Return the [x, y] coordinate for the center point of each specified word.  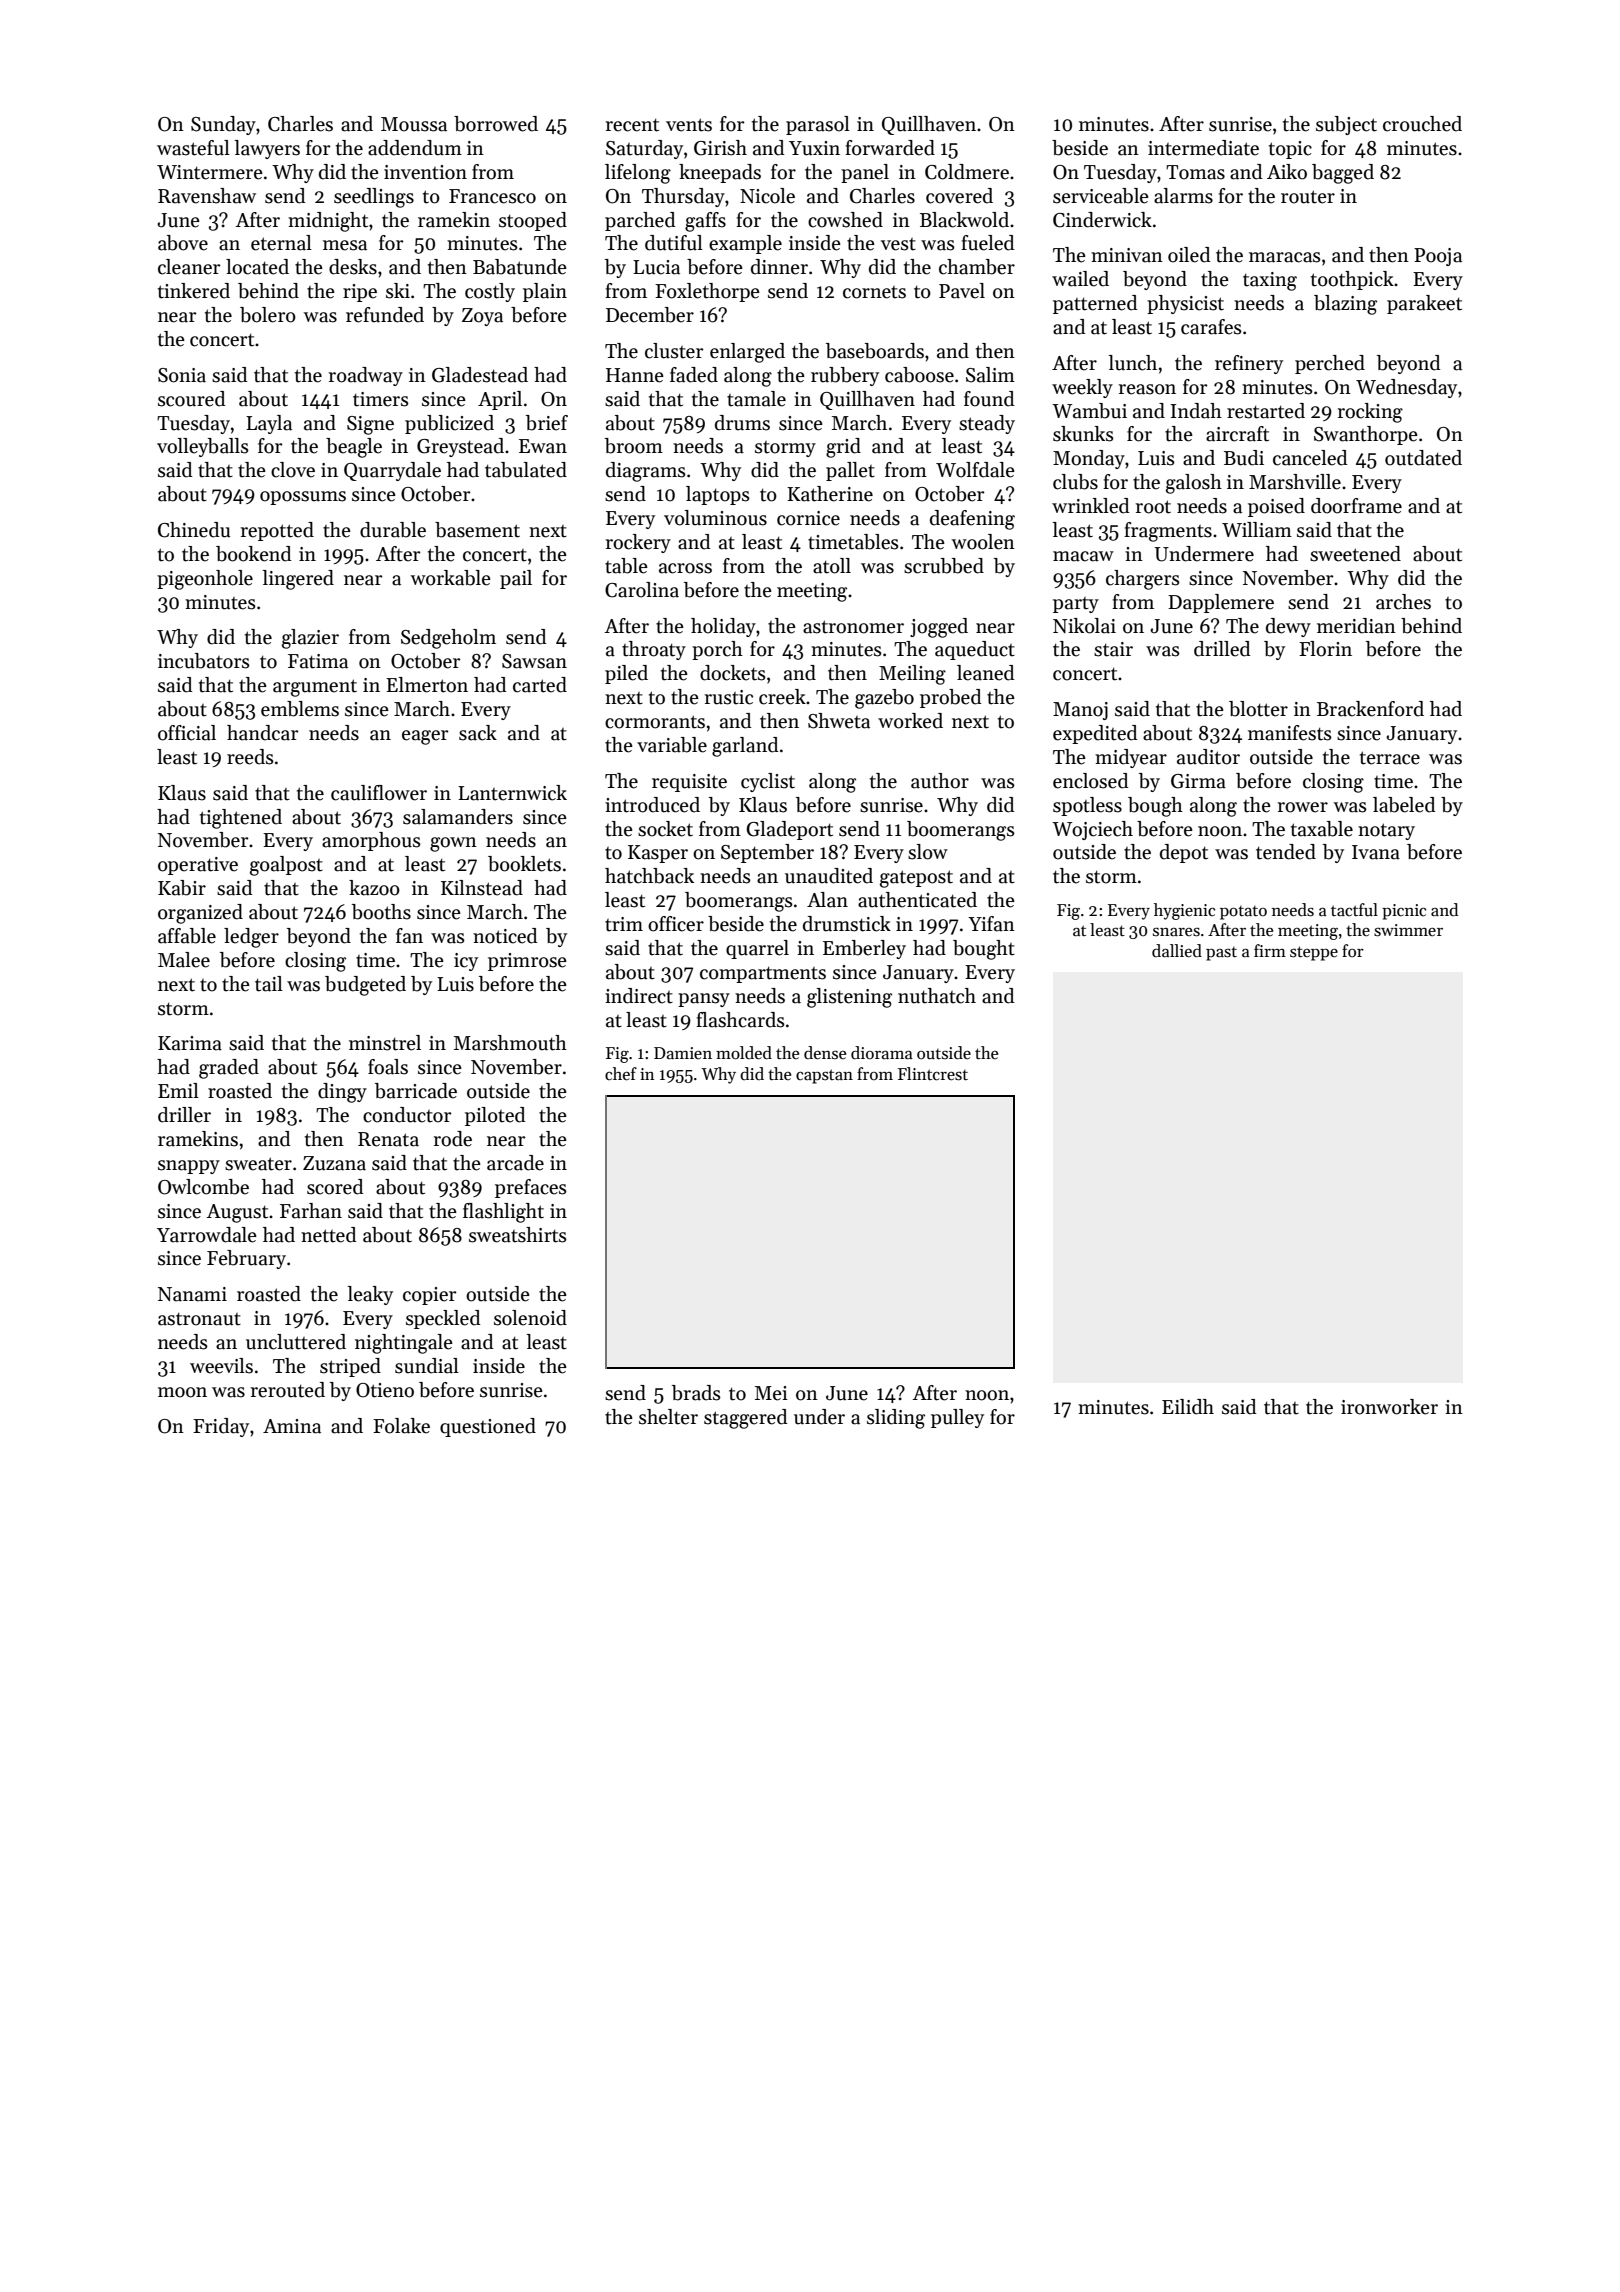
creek [782, 697]
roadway [366, 376]
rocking [1370, 413]
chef [621, 1074]
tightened [241, 819]
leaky [370, 1295]
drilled [1222, 649]
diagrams [646, 472]
